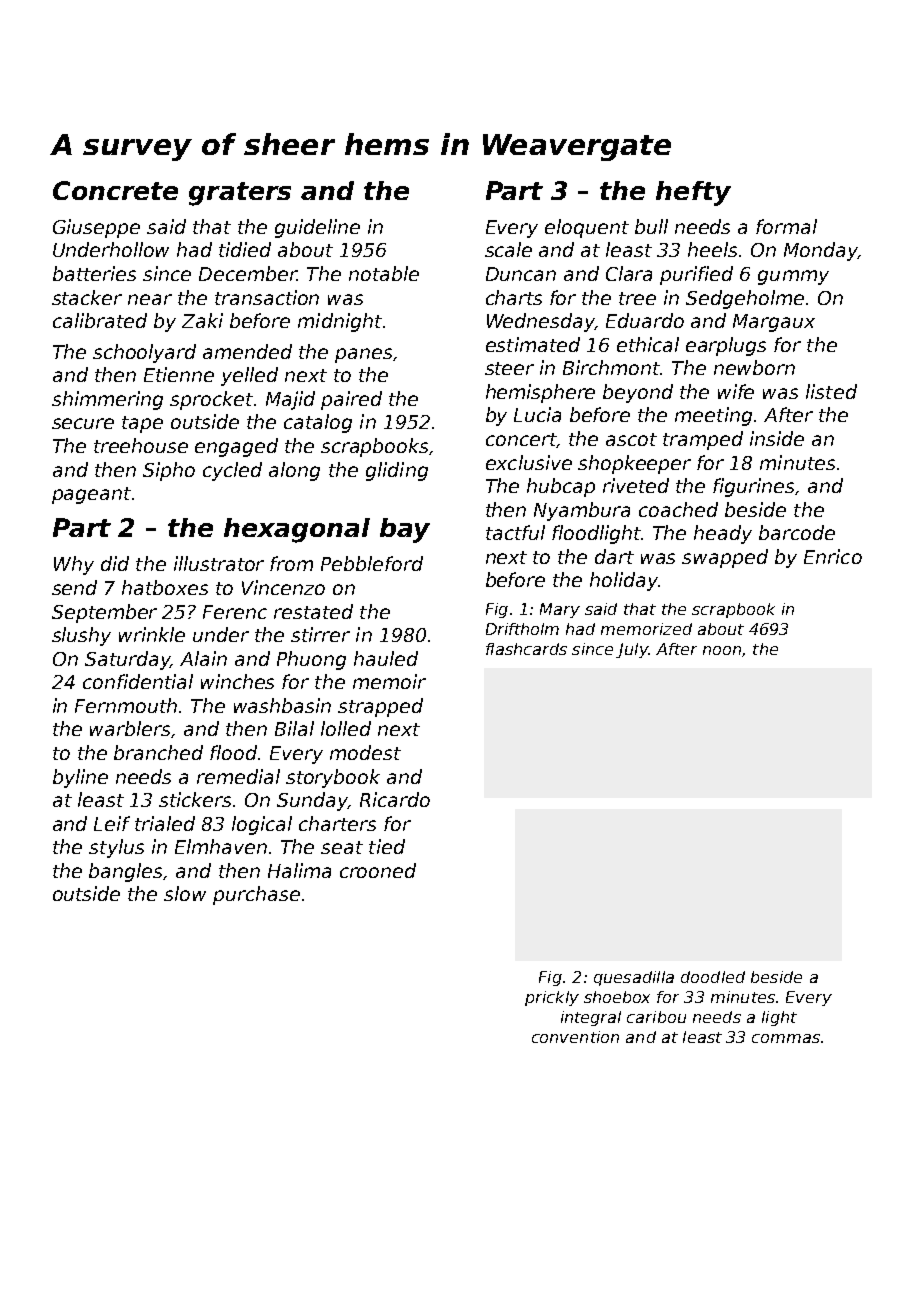  I want to click on formal, so click(786, 226).
